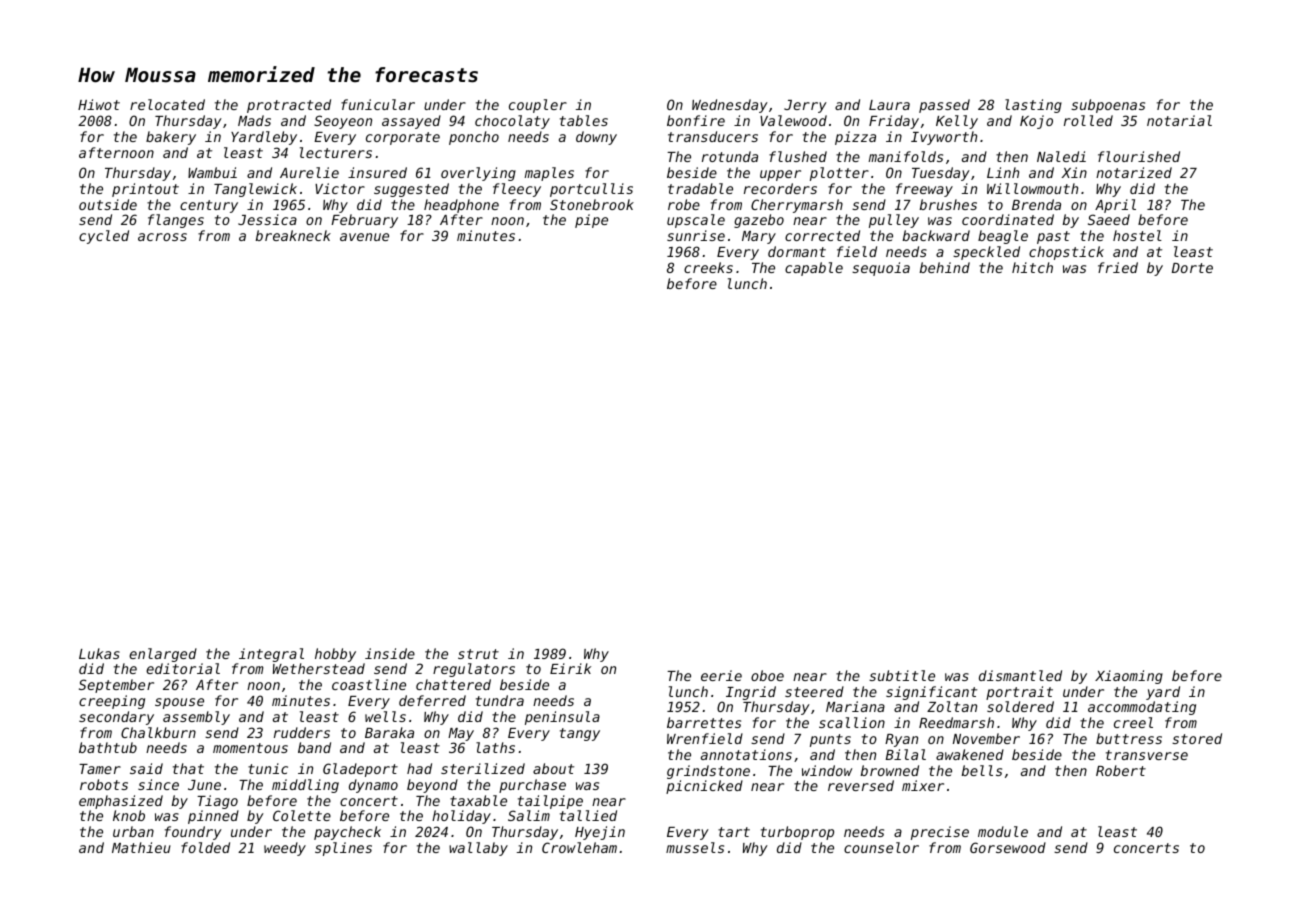  What do you see at coordinates (570, 668) in the page?
I see `Eirik` at bounding box center [570, 668].
